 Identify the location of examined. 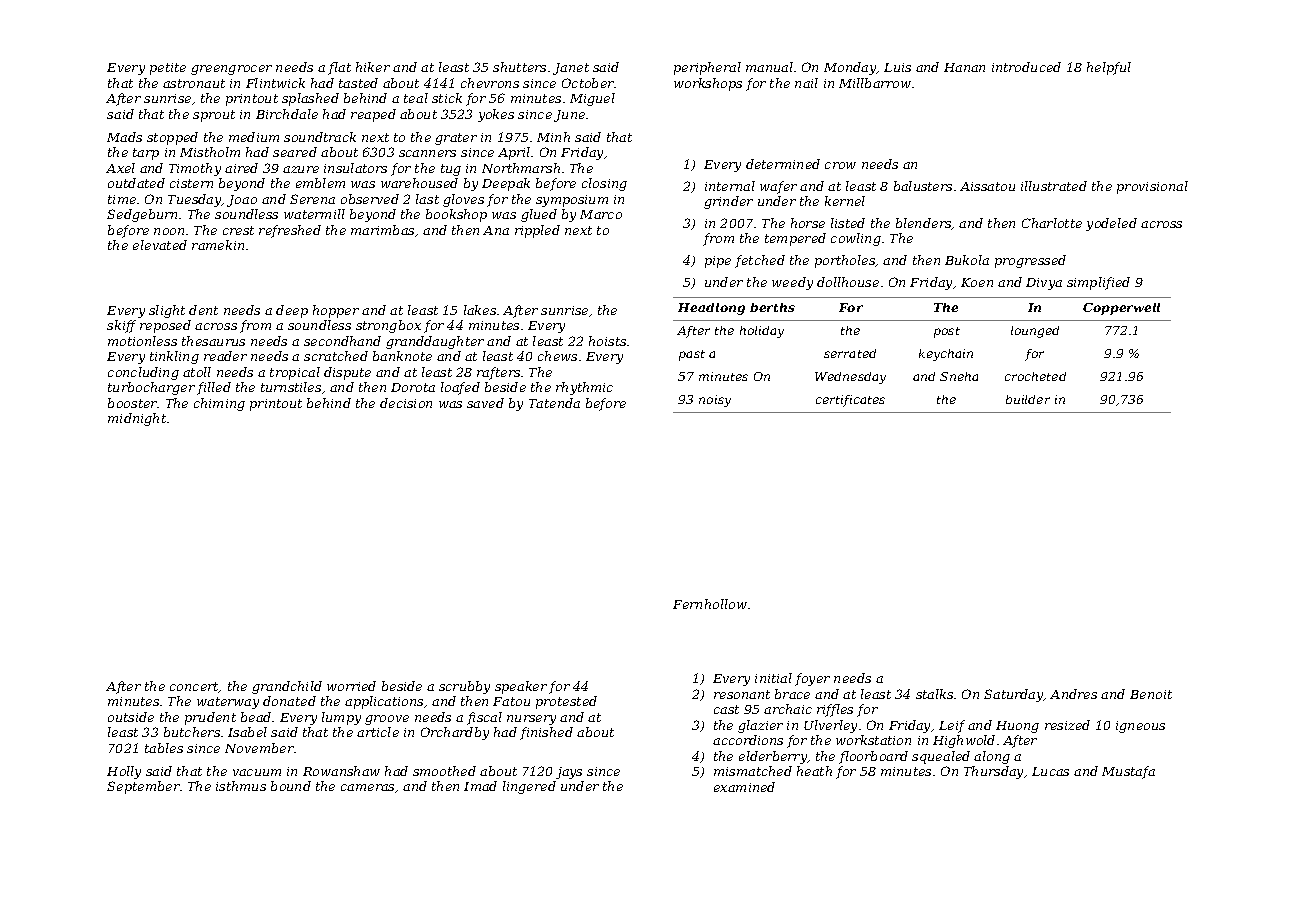
(744, 787).
